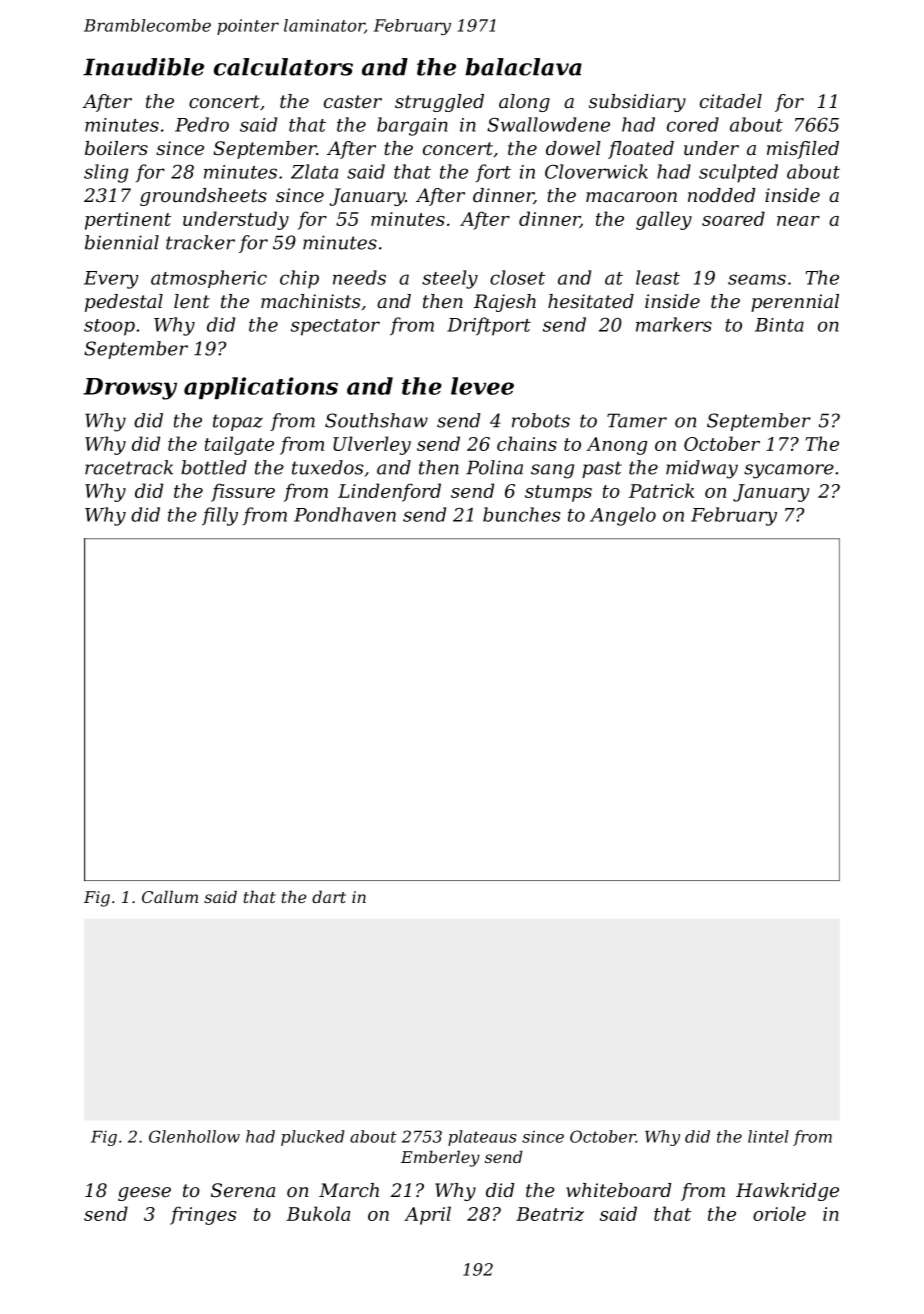 Image resolution: width=924 pixels, height=1314 pixels. I want to click on citadel, so click(731, 101).
